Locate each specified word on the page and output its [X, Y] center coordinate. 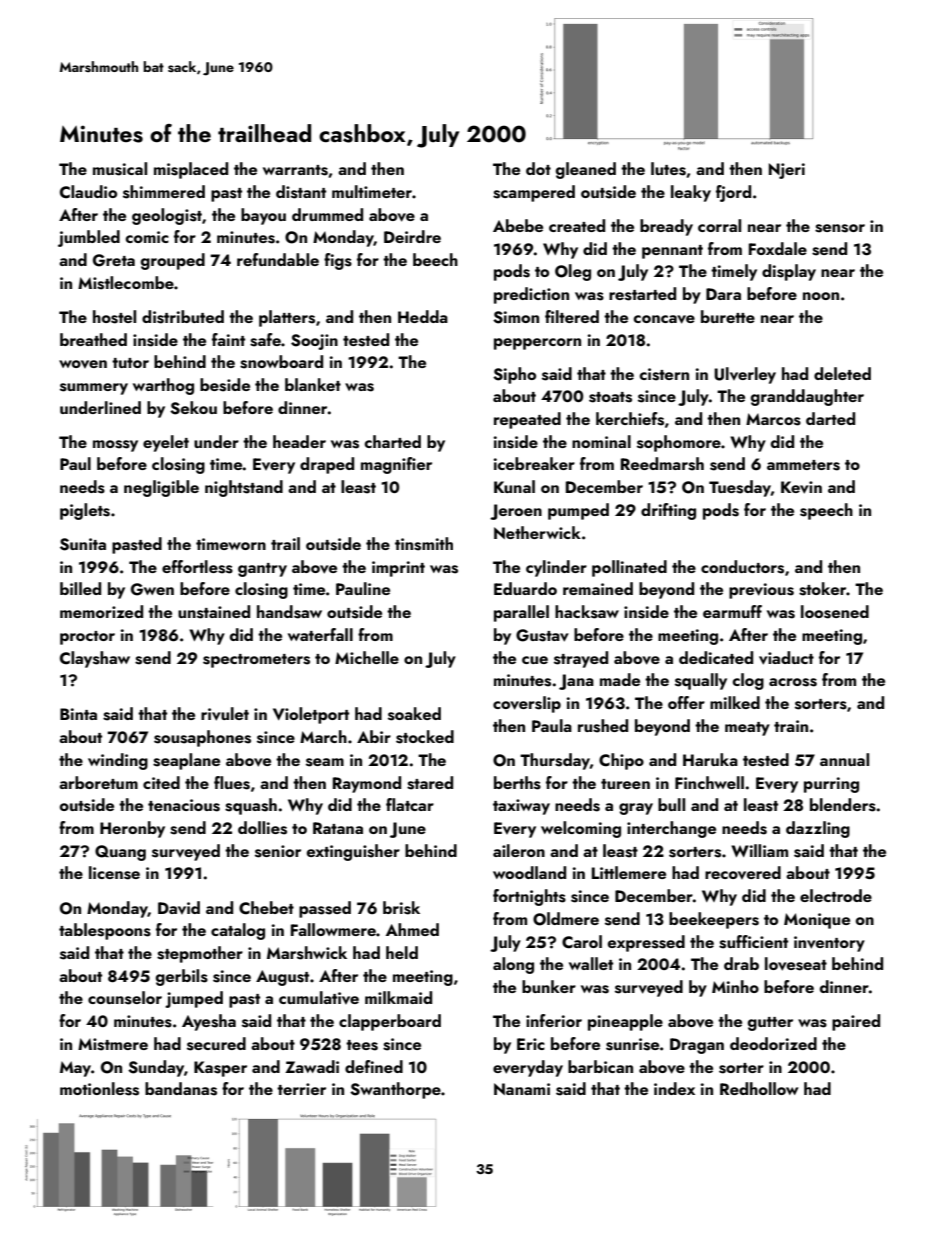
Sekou [193, 408]
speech [826, 511]
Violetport [311, 715]
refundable [278, 259]
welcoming [581, 829]
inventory [829, 944]
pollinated [629, 568]
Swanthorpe [395, 1090]
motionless [99, 1089]
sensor [840, 228]
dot [538, 168]
